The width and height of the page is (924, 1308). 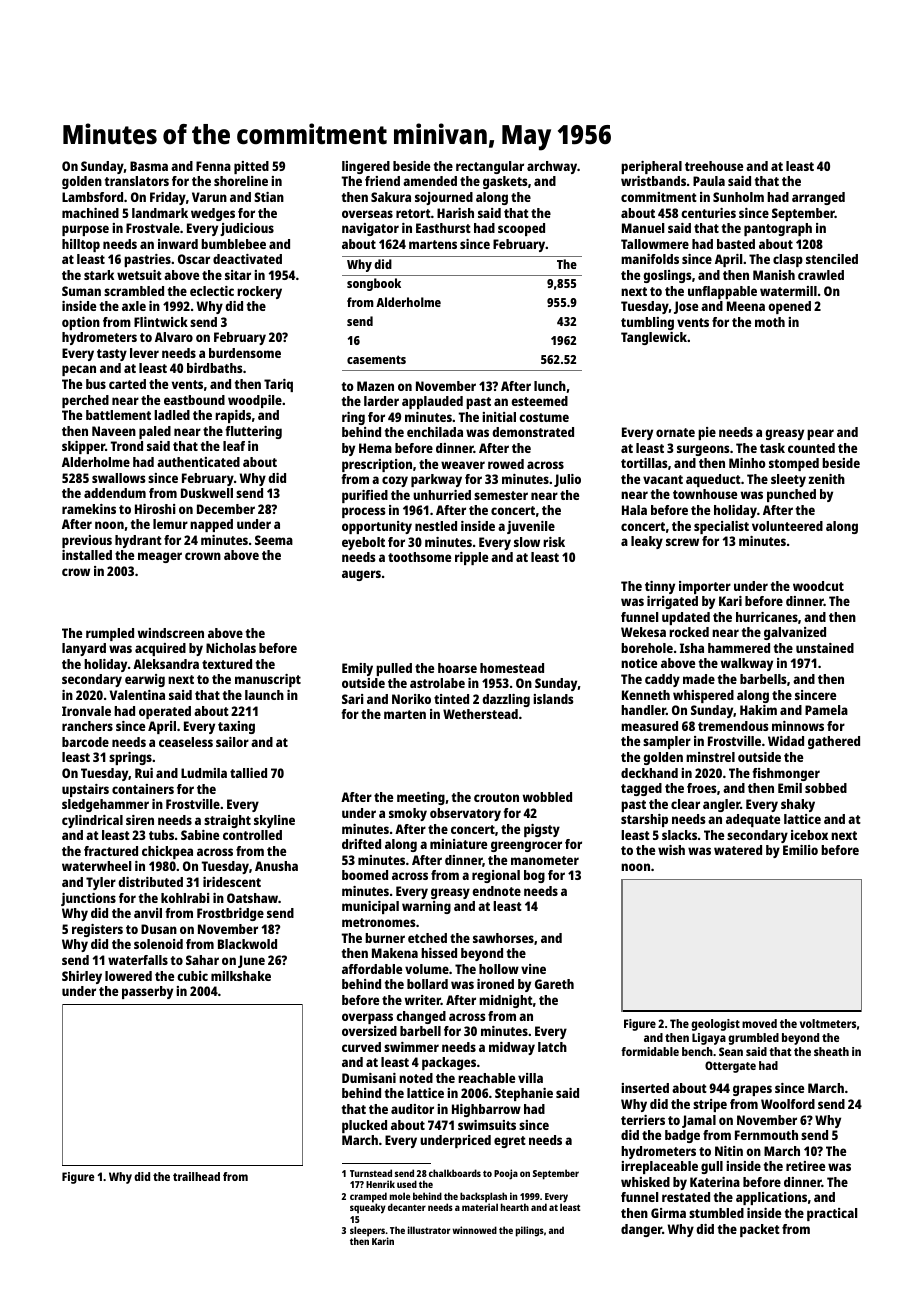 I want to click on ramekins, so click(x=89, y=509).
